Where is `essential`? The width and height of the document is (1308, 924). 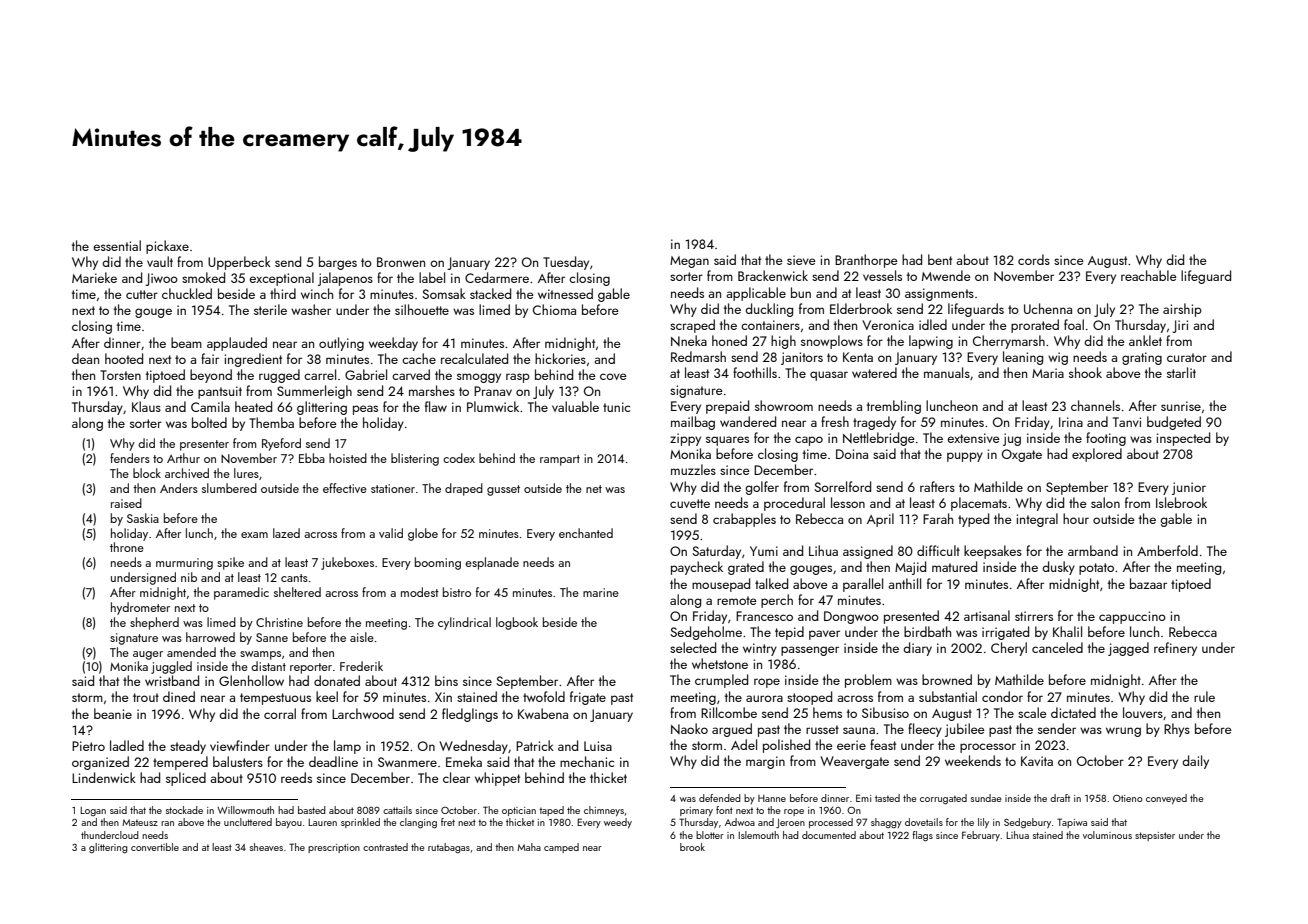 essential is located at coordinates (117, 245).
